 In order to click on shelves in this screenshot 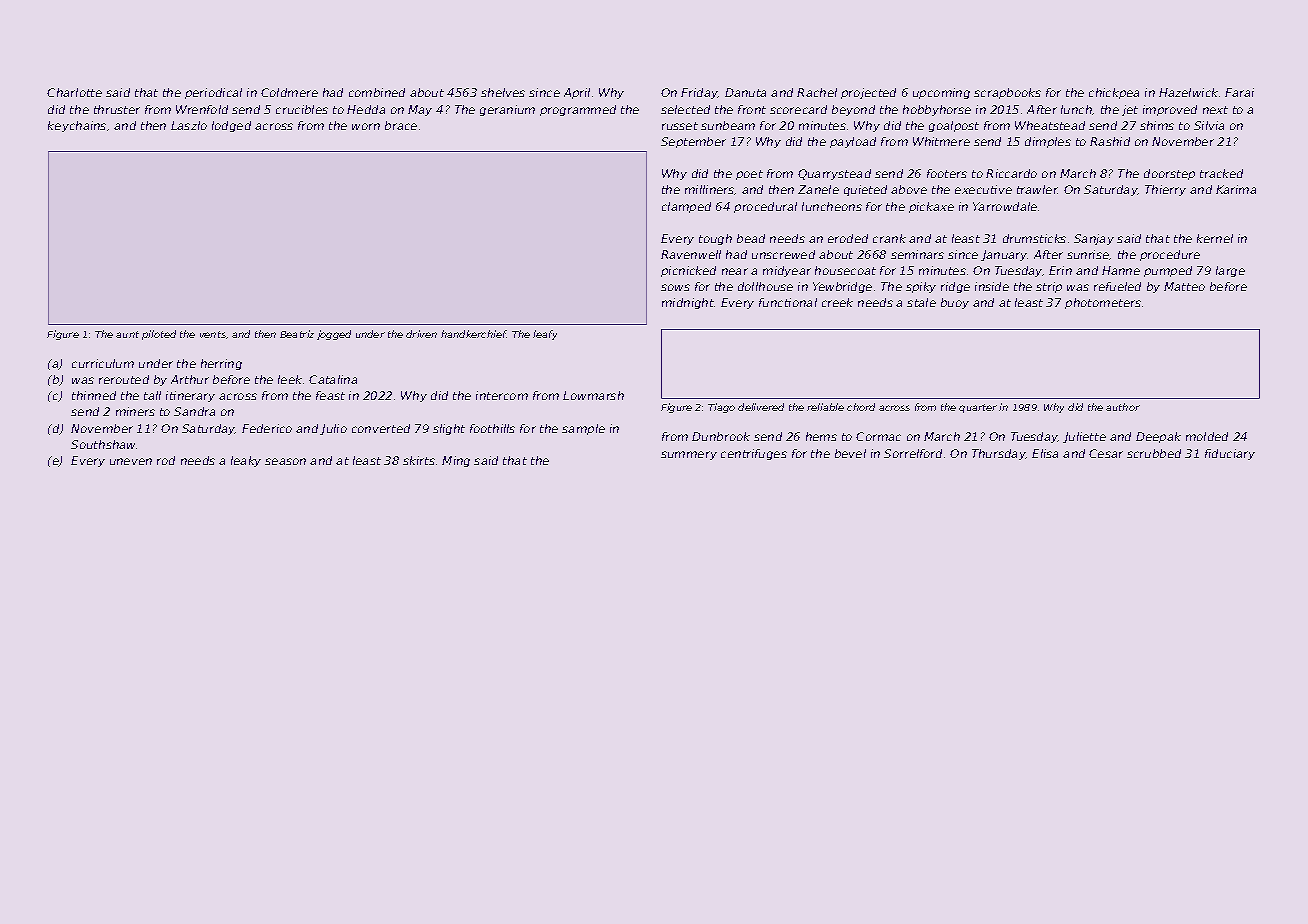, I will do `click(503, 92)`.
